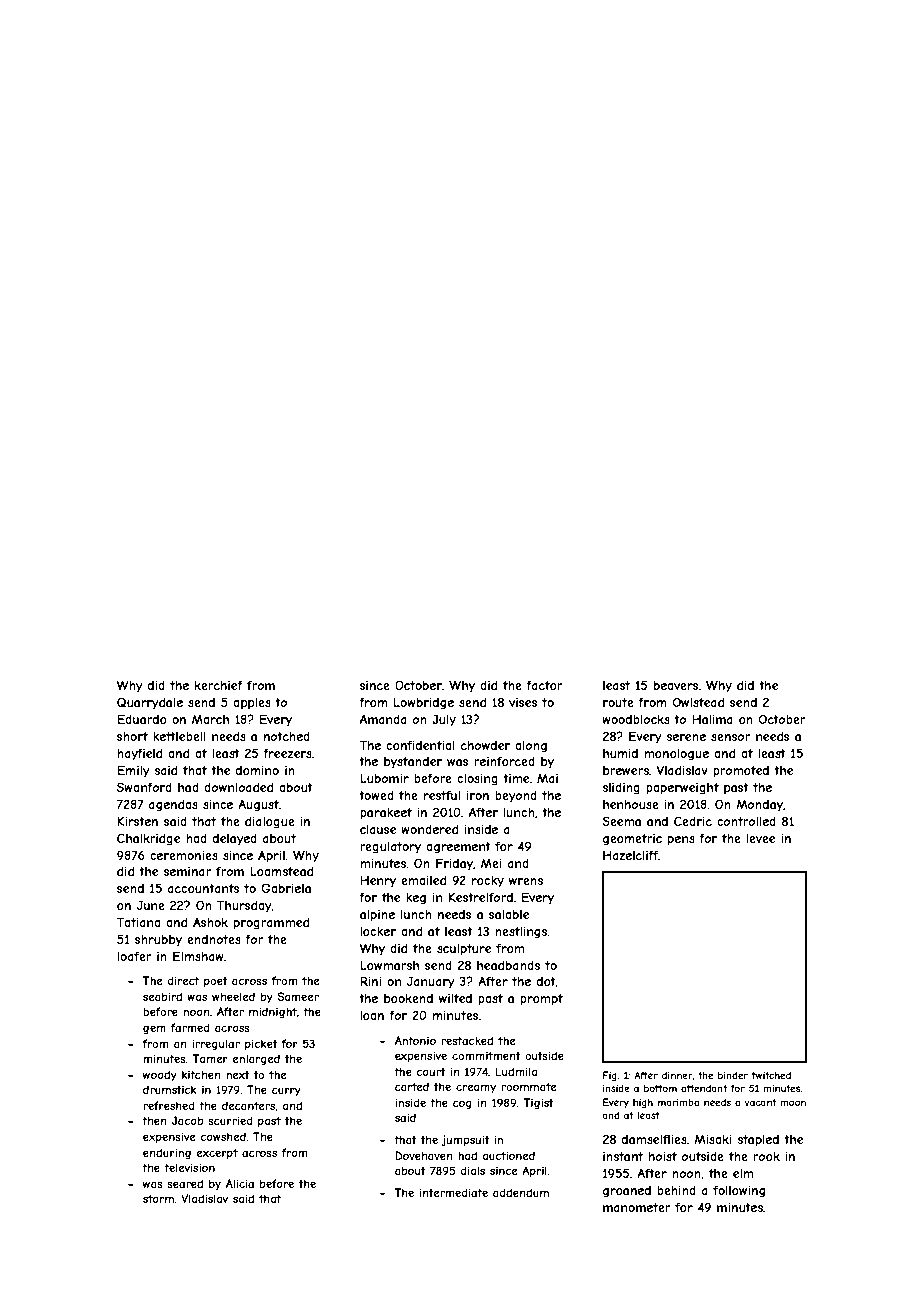 The width and height of the document is (924, 1308). I want to click on factor, so click(544, 685).
